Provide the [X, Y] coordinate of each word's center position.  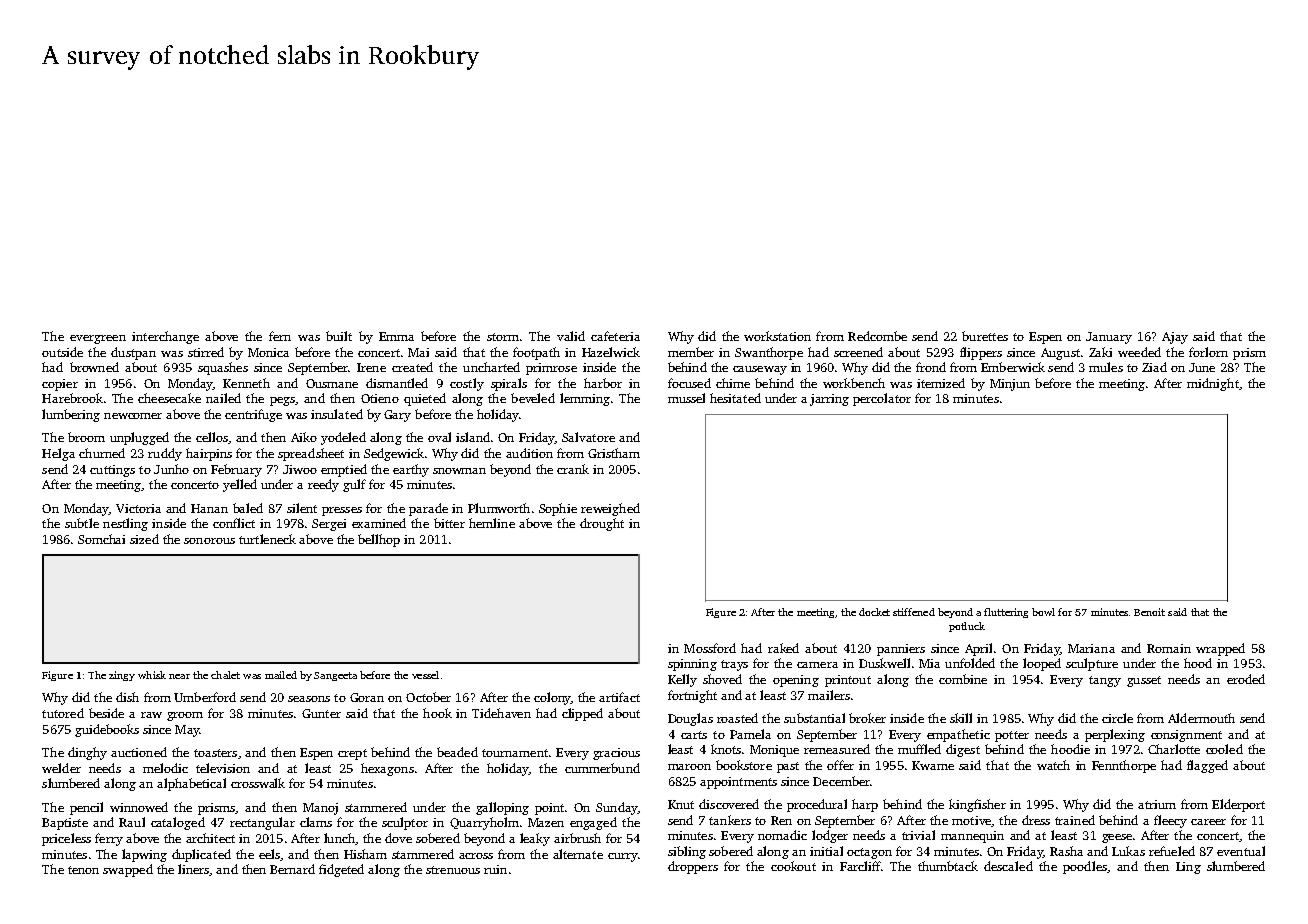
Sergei [329, 525]
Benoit [1149, 612]
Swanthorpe [769, 353]
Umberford [205, 697]
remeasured [837, 749]
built [339, 336]
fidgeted [341, 870]
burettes [985, 336]
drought [602, 524]
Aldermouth [1201, 718]
